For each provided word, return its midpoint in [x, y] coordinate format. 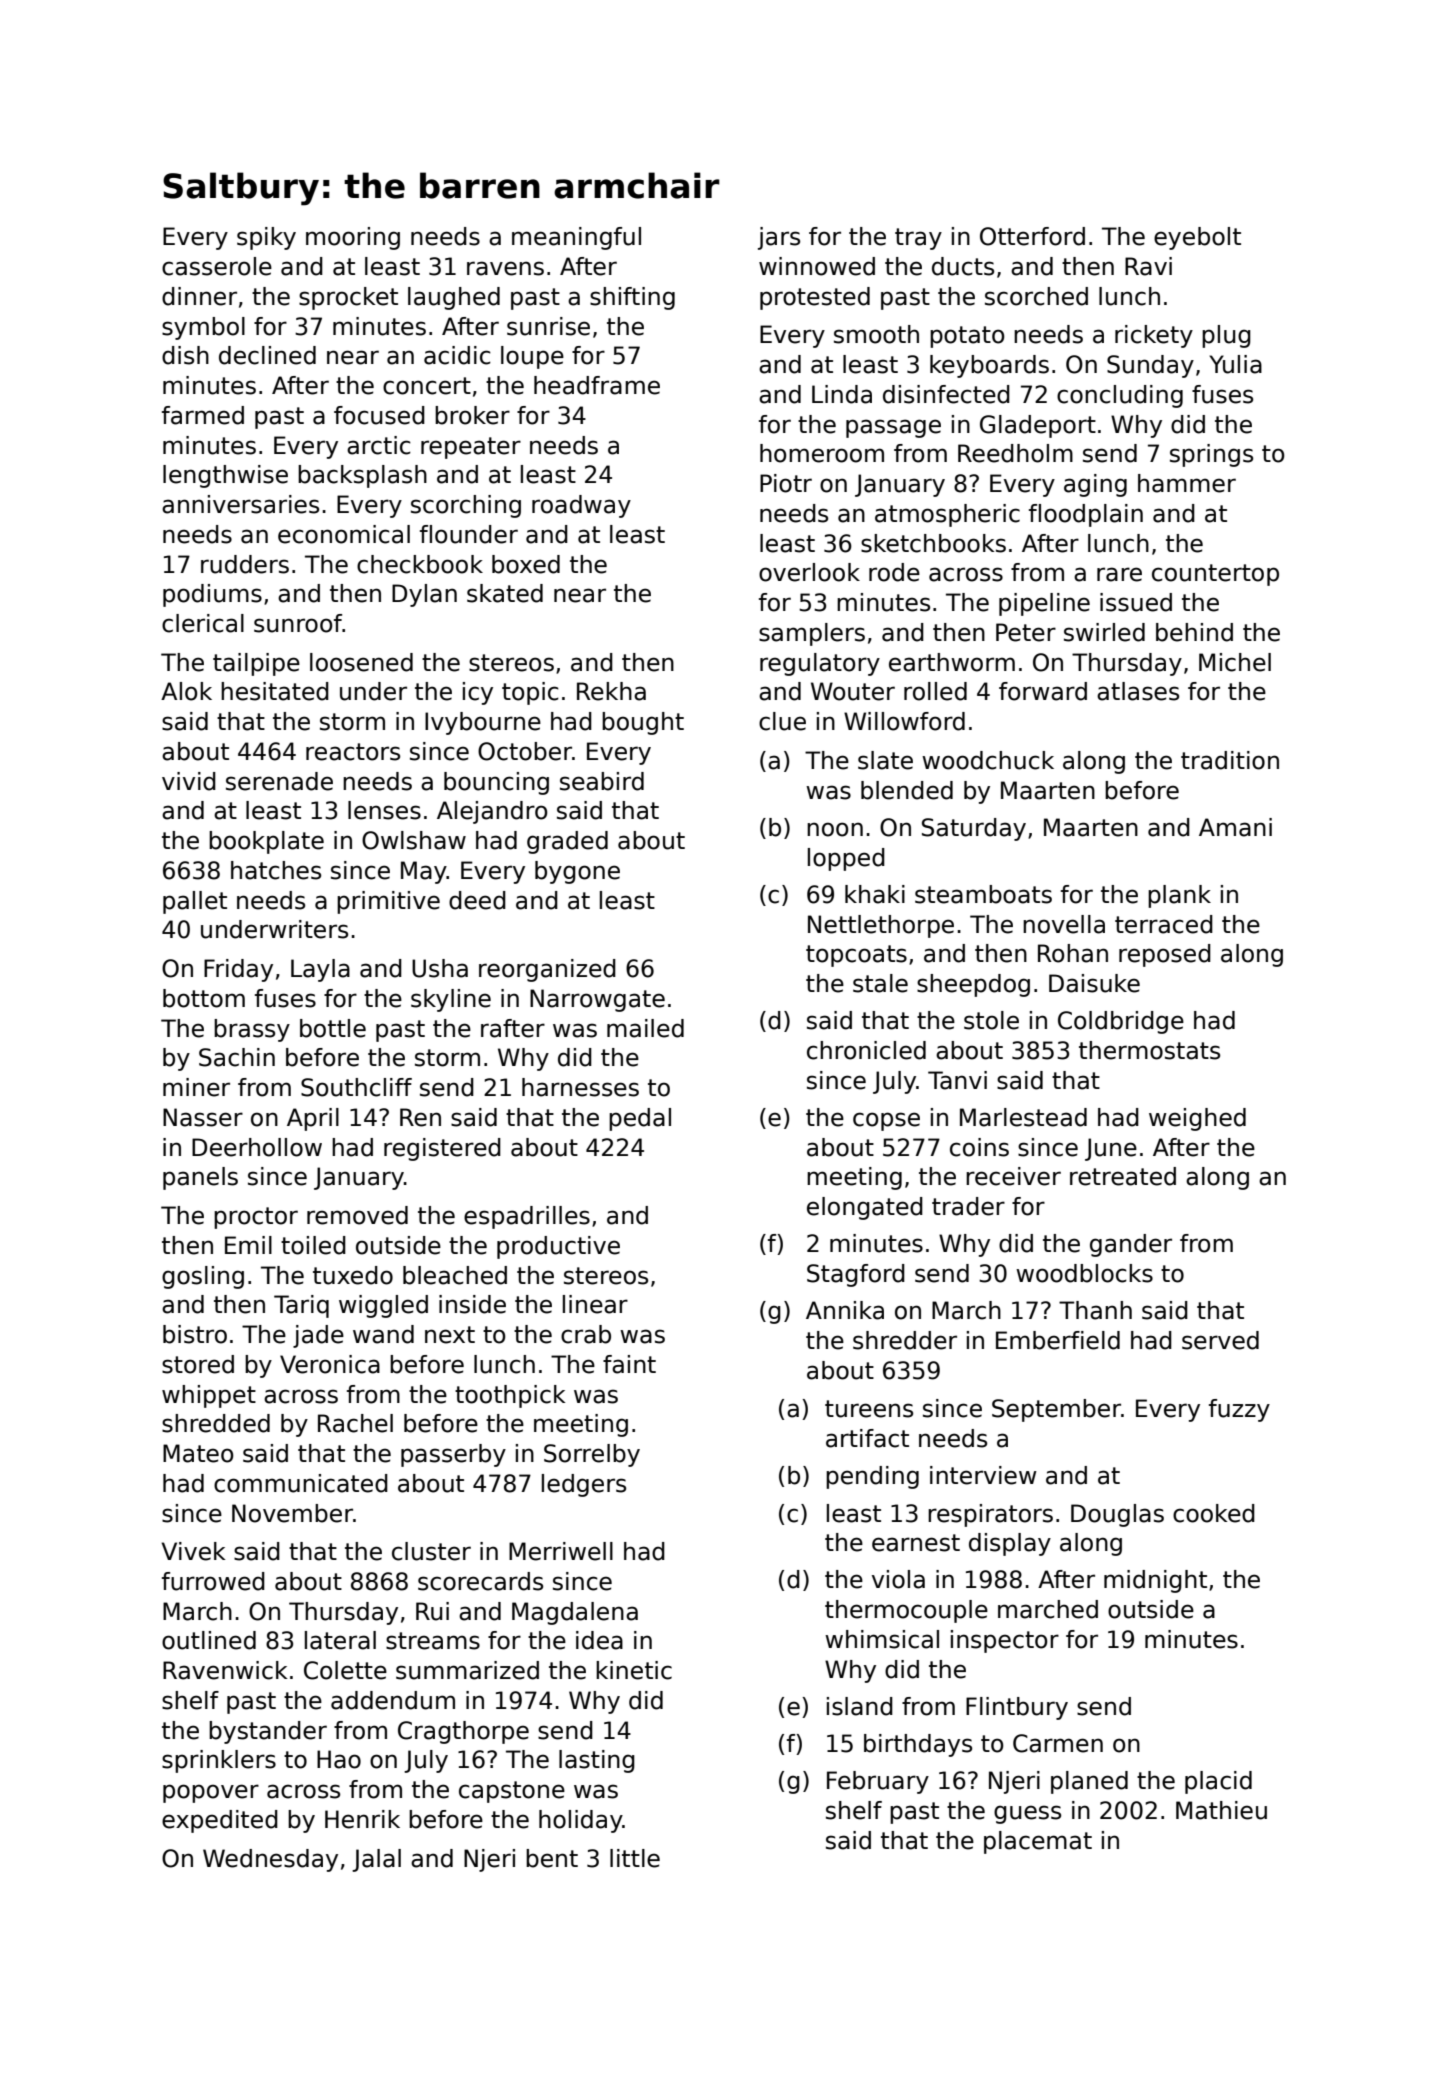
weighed [1197, 1119]
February [878, 1782]
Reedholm [1015, 453]
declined [267, 355]
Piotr [786, 483]
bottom [204, 998]
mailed [645, 1028]
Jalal [376, 1860]
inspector [1005, 1641]
